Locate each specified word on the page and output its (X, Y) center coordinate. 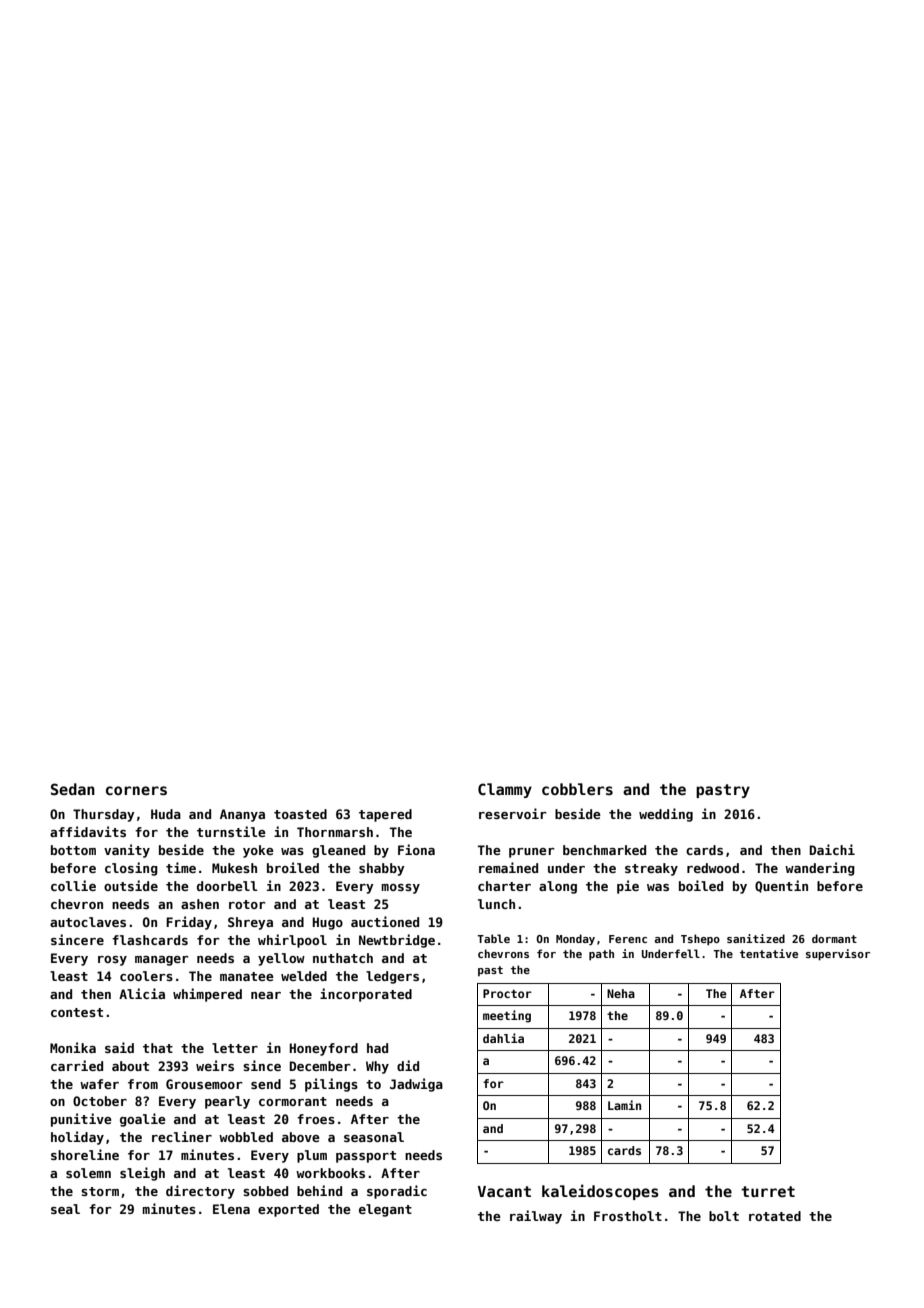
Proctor (507, 993)
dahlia (503, 1038)
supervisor (838, 954)
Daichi (832, 849)
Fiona (416, 849)
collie (73, 885)
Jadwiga (416, 1085)
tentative (769, 953)
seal (65, 1209)
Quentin (781, 886)
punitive (81, 1120)
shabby (382, 869)
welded (304, 976)
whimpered (207, 995)
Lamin (624, 1105)
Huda (166, 814)
